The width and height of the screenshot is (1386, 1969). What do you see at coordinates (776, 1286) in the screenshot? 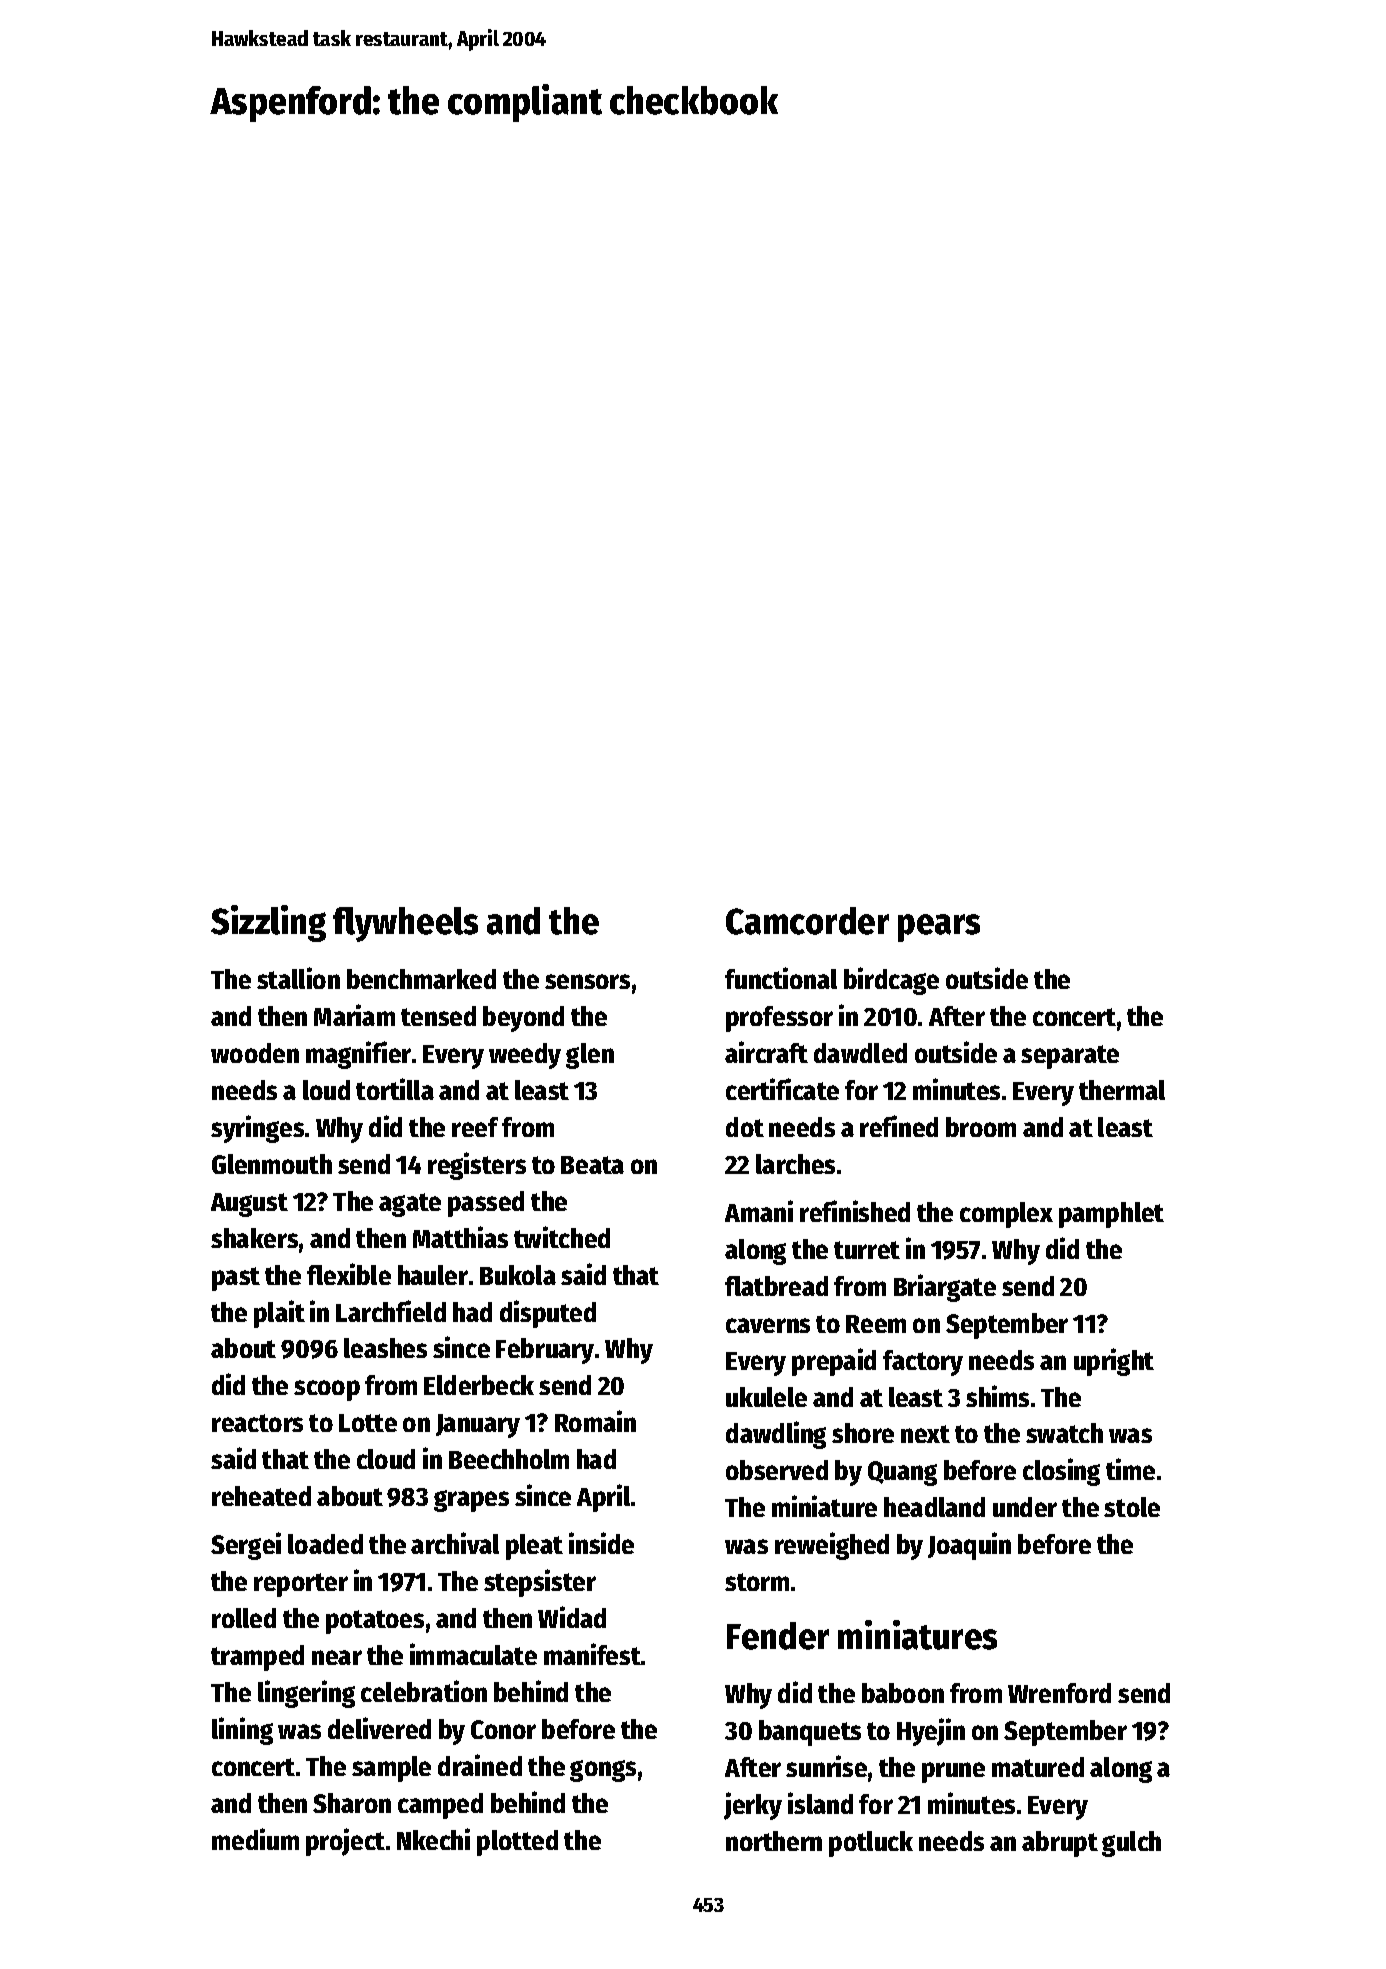
I see `flatbread` at bounding box center [776, 1286].
